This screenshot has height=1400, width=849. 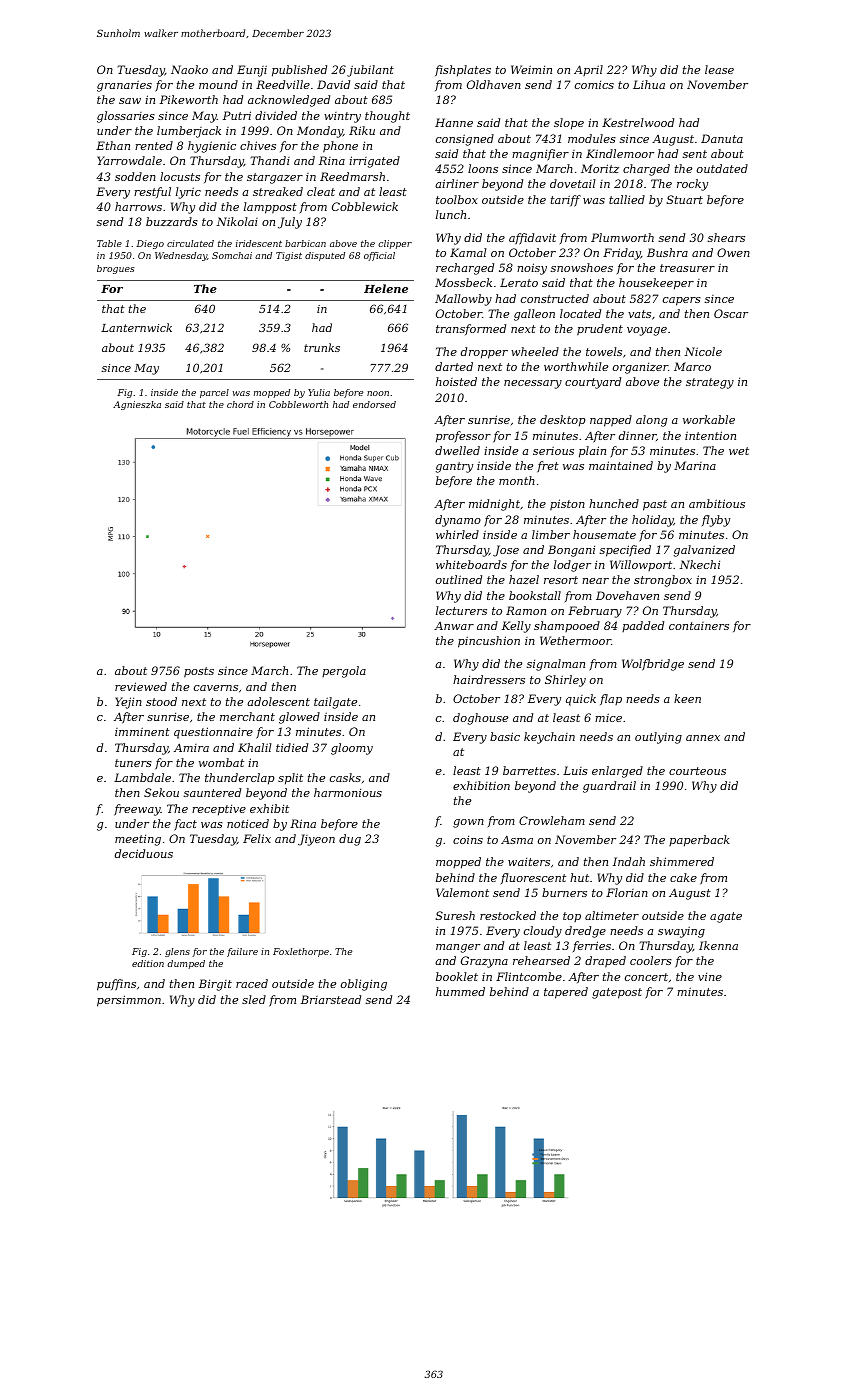 What do you see at coordinates (532, 239) in the screenshot?
I see `affidavit` at bounding box center [532, 239].
